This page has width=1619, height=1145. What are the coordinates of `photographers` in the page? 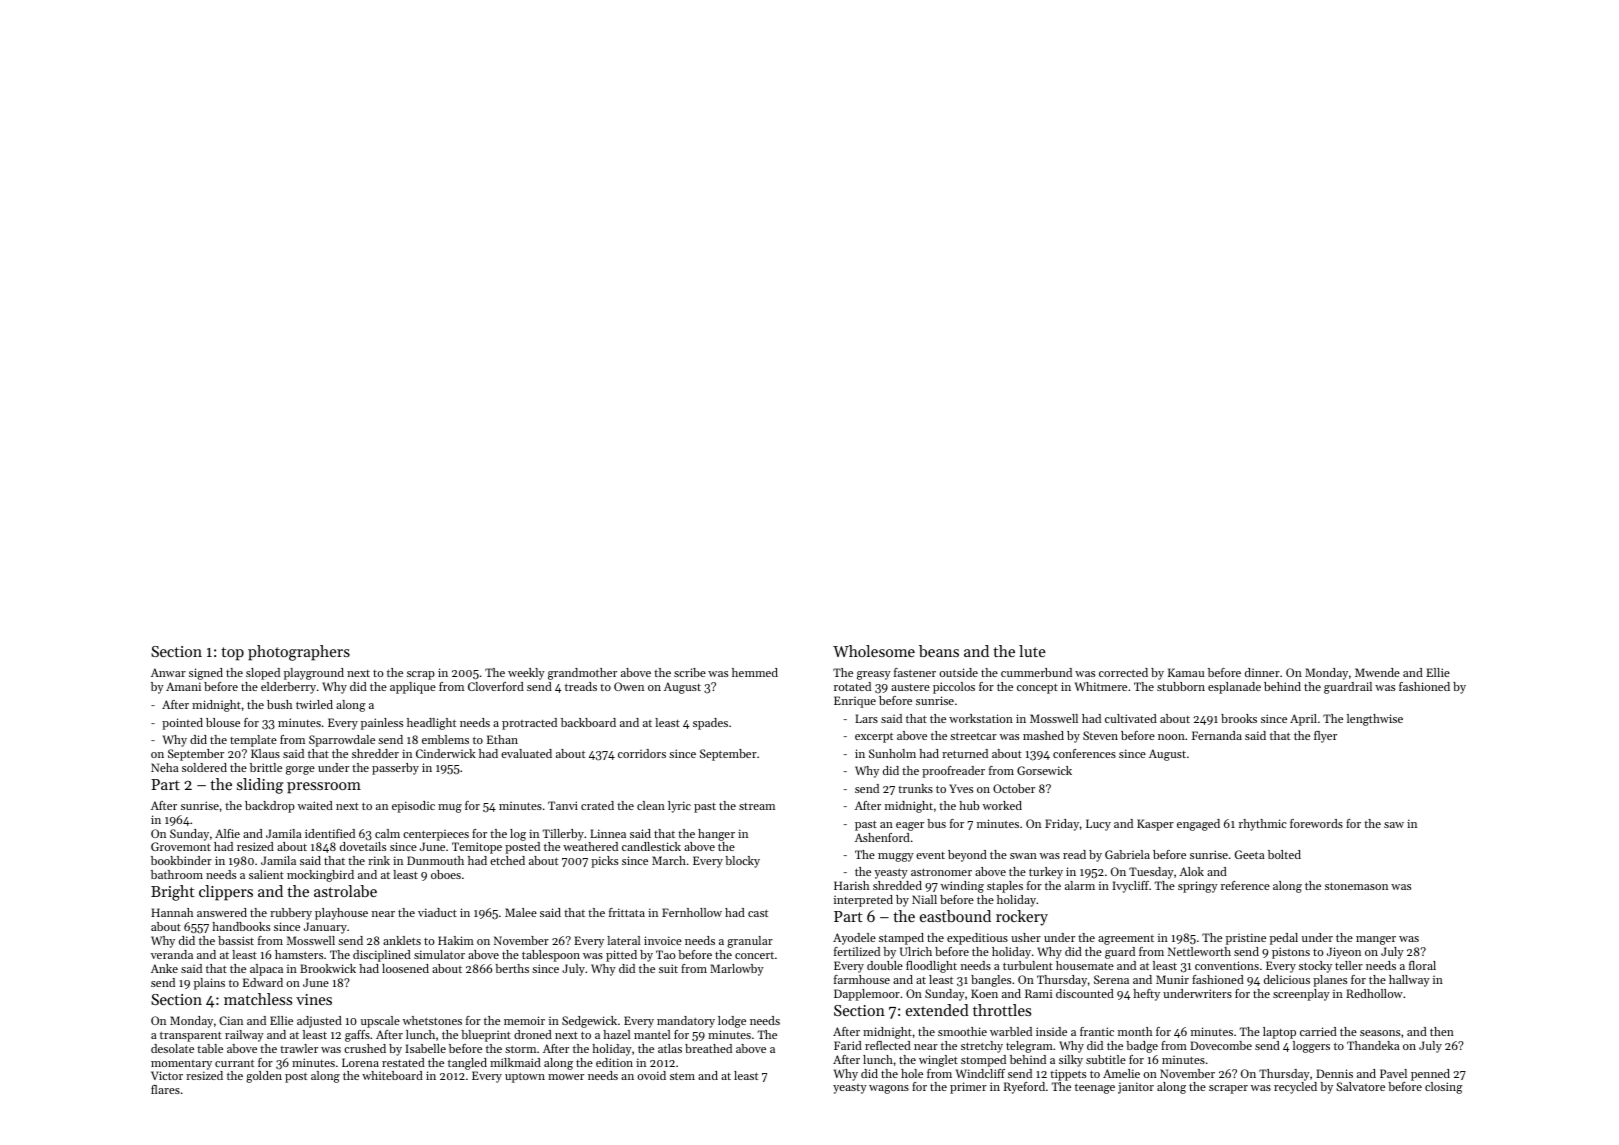 It's located at (299, 653).
